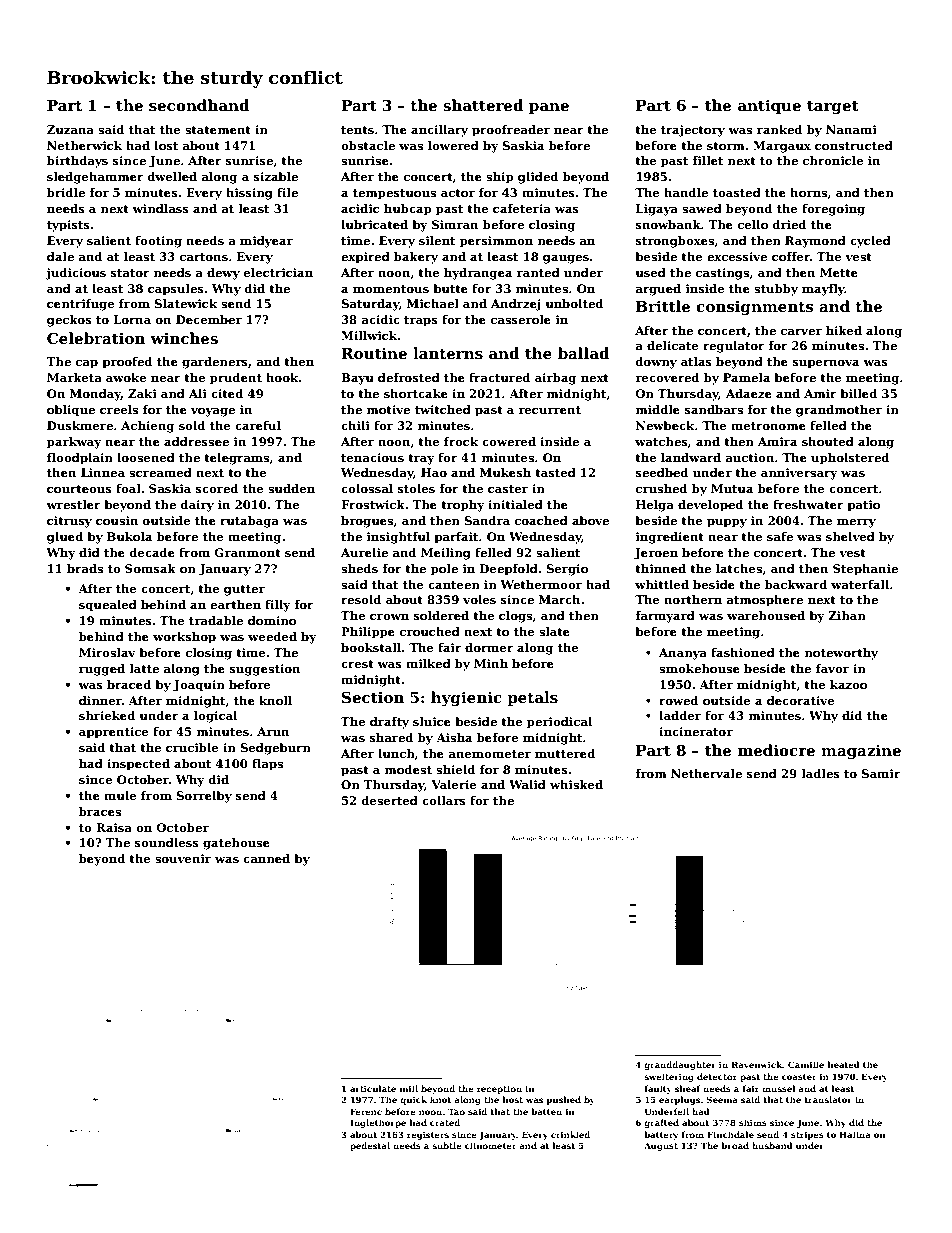  Describe the element at coordinates (706, 773) in the document. I see `Nethervale` at that location.
